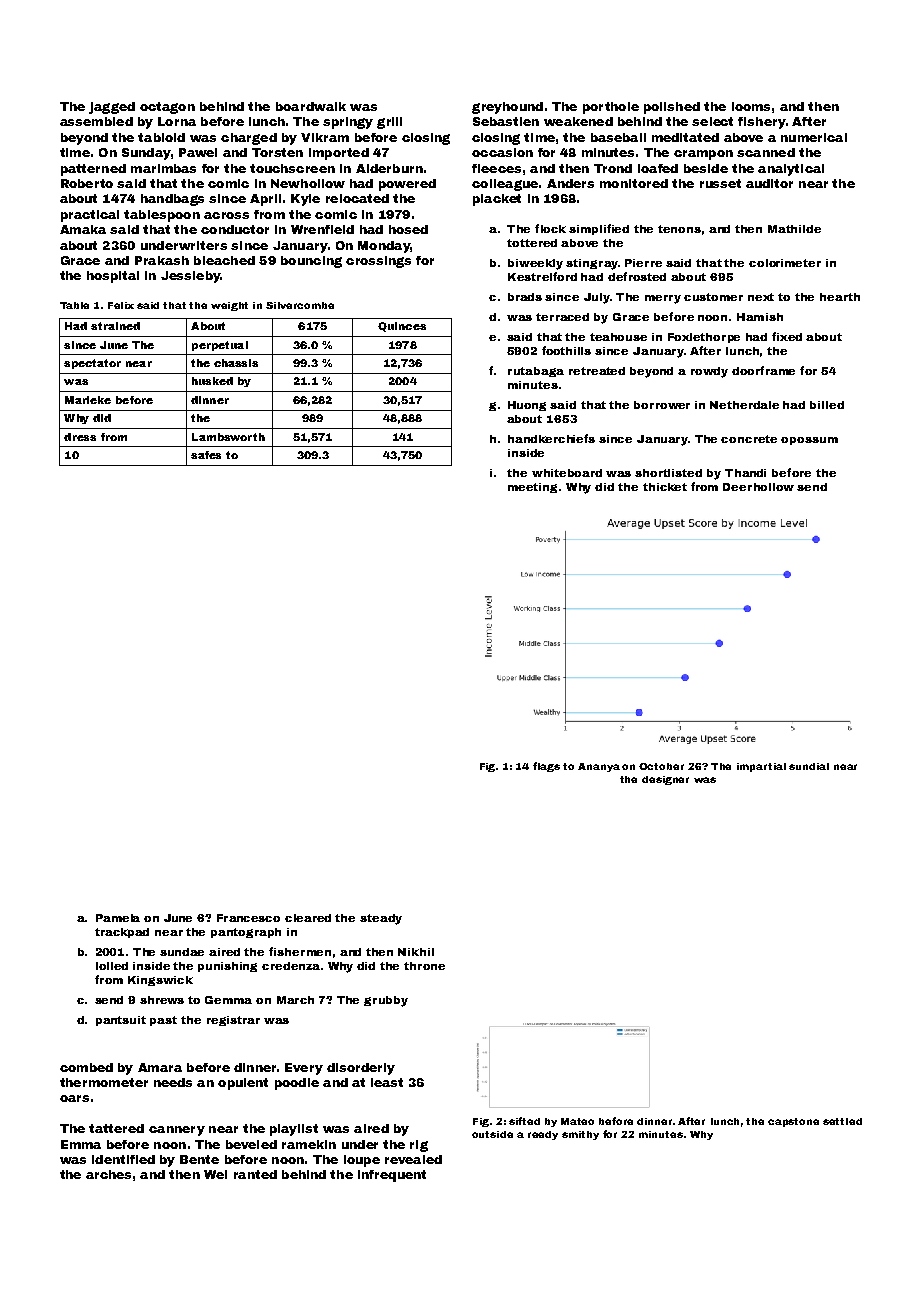  What do you see at coordinates (386, 1001) in the screenshot?
I see `grubby` at bounding box center [386, 1001].
